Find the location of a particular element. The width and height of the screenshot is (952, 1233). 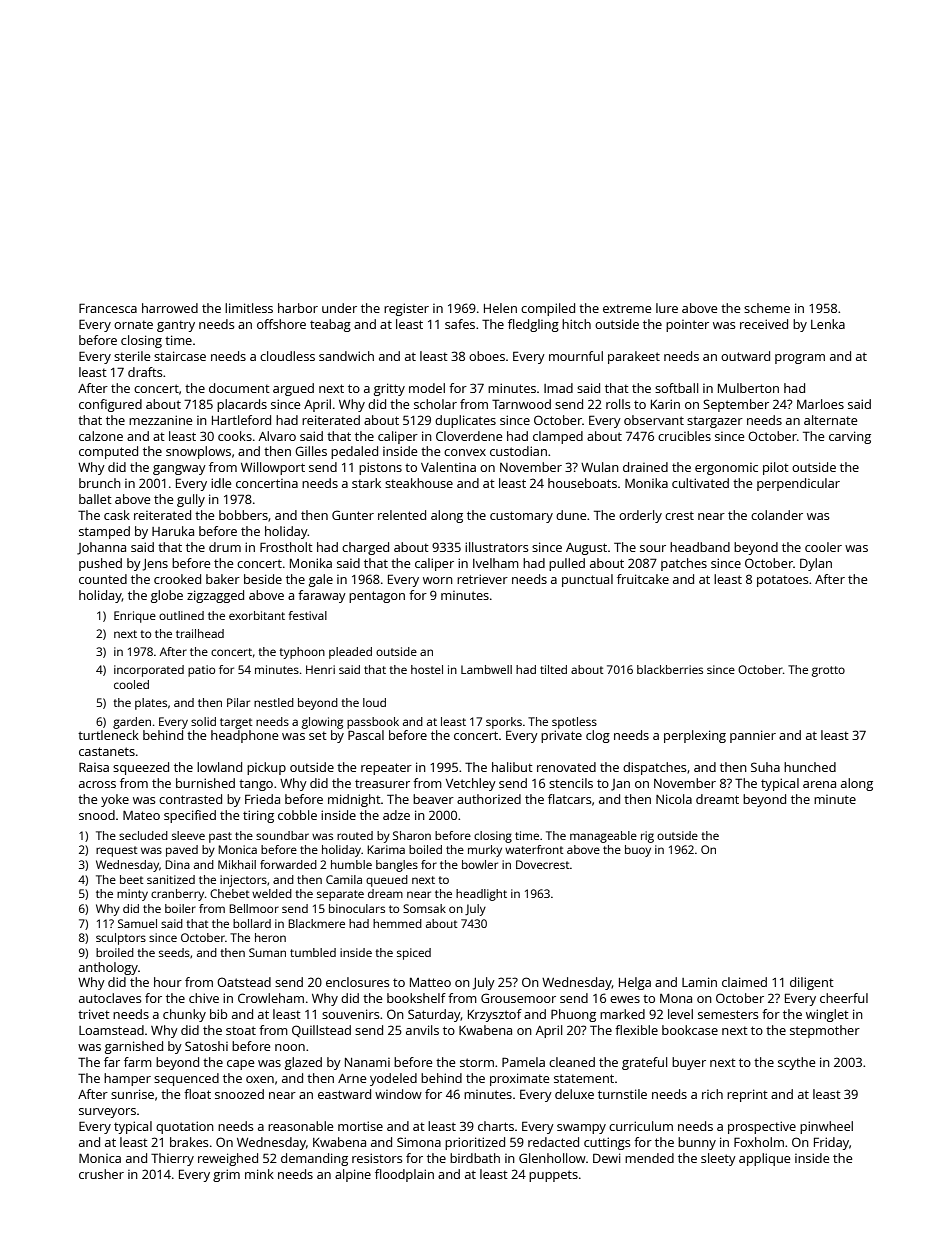

grim is located at coordinates (226, 1175).
